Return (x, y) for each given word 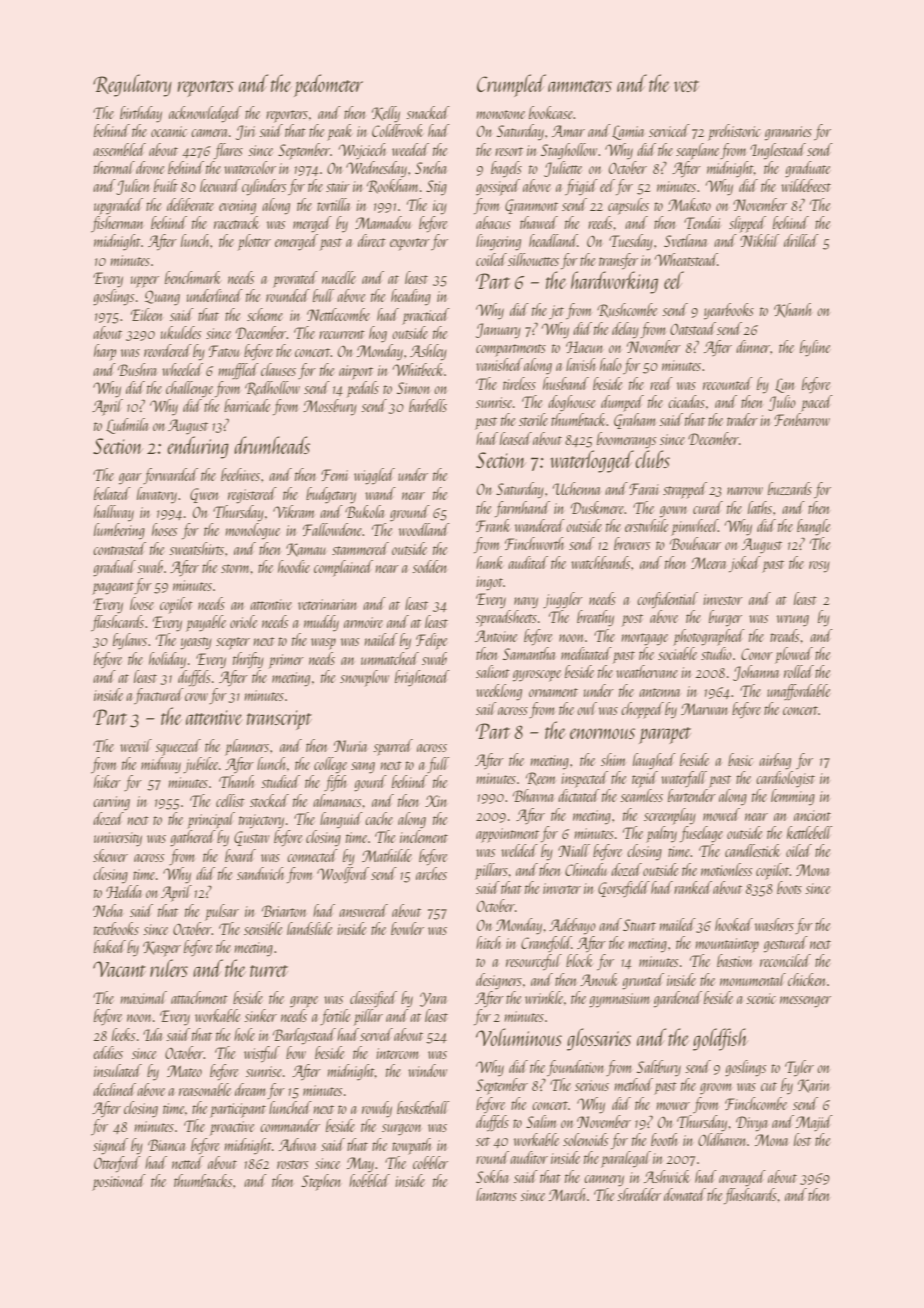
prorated (295, 279)
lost (802, 1139)
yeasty (196, 643)
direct (372, 240)
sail (486, 708)
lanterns (496, 1194)
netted (188, 1162)
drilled (801, 240)
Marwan (704, 709)
